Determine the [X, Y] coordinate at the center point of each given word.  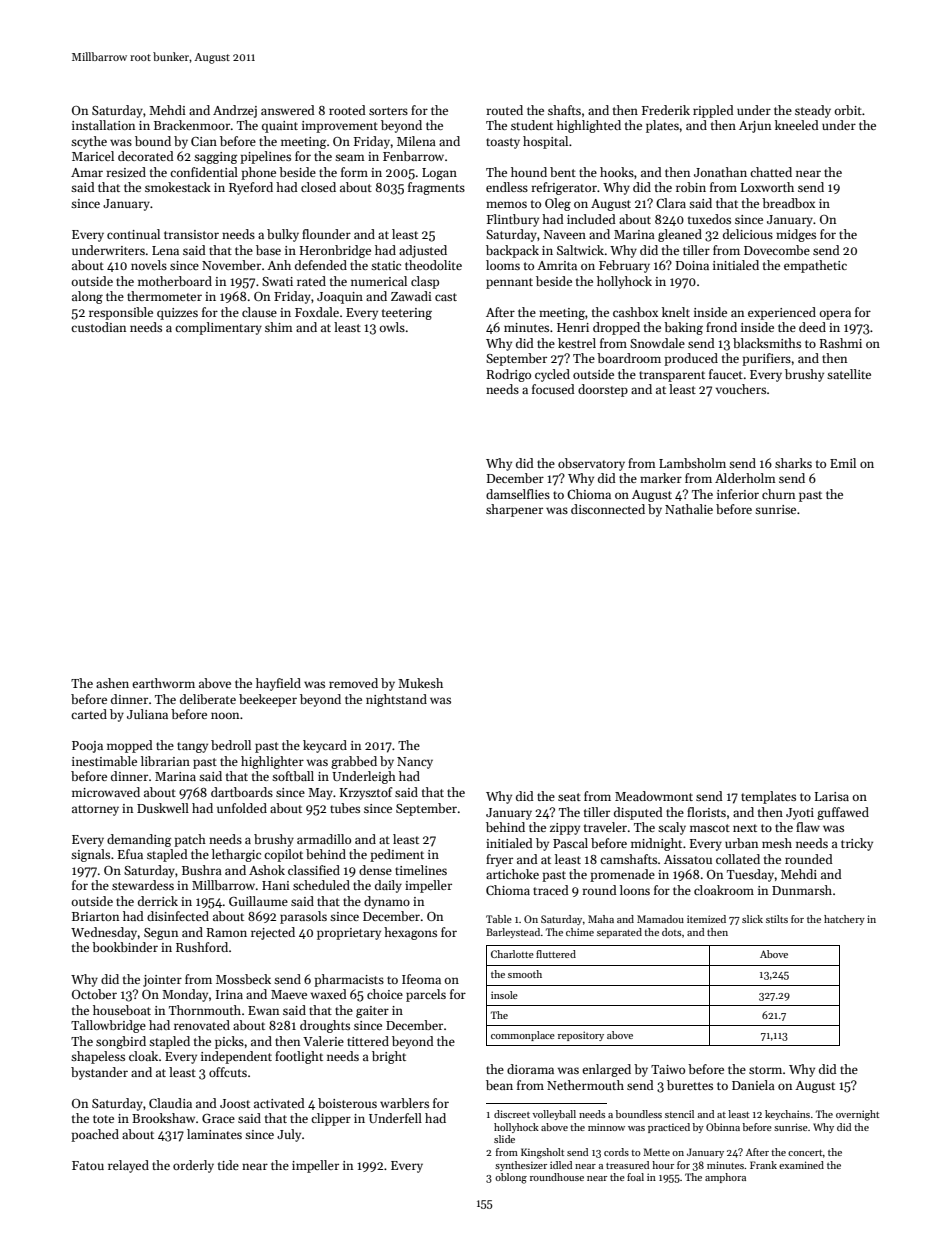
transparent [672, 376]
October [94, 994]
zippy [565, 829]
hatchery [844, 920]
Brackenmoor [192, 125]
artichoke [512, 874]
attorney [95, 810]
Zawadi [411, 296]
